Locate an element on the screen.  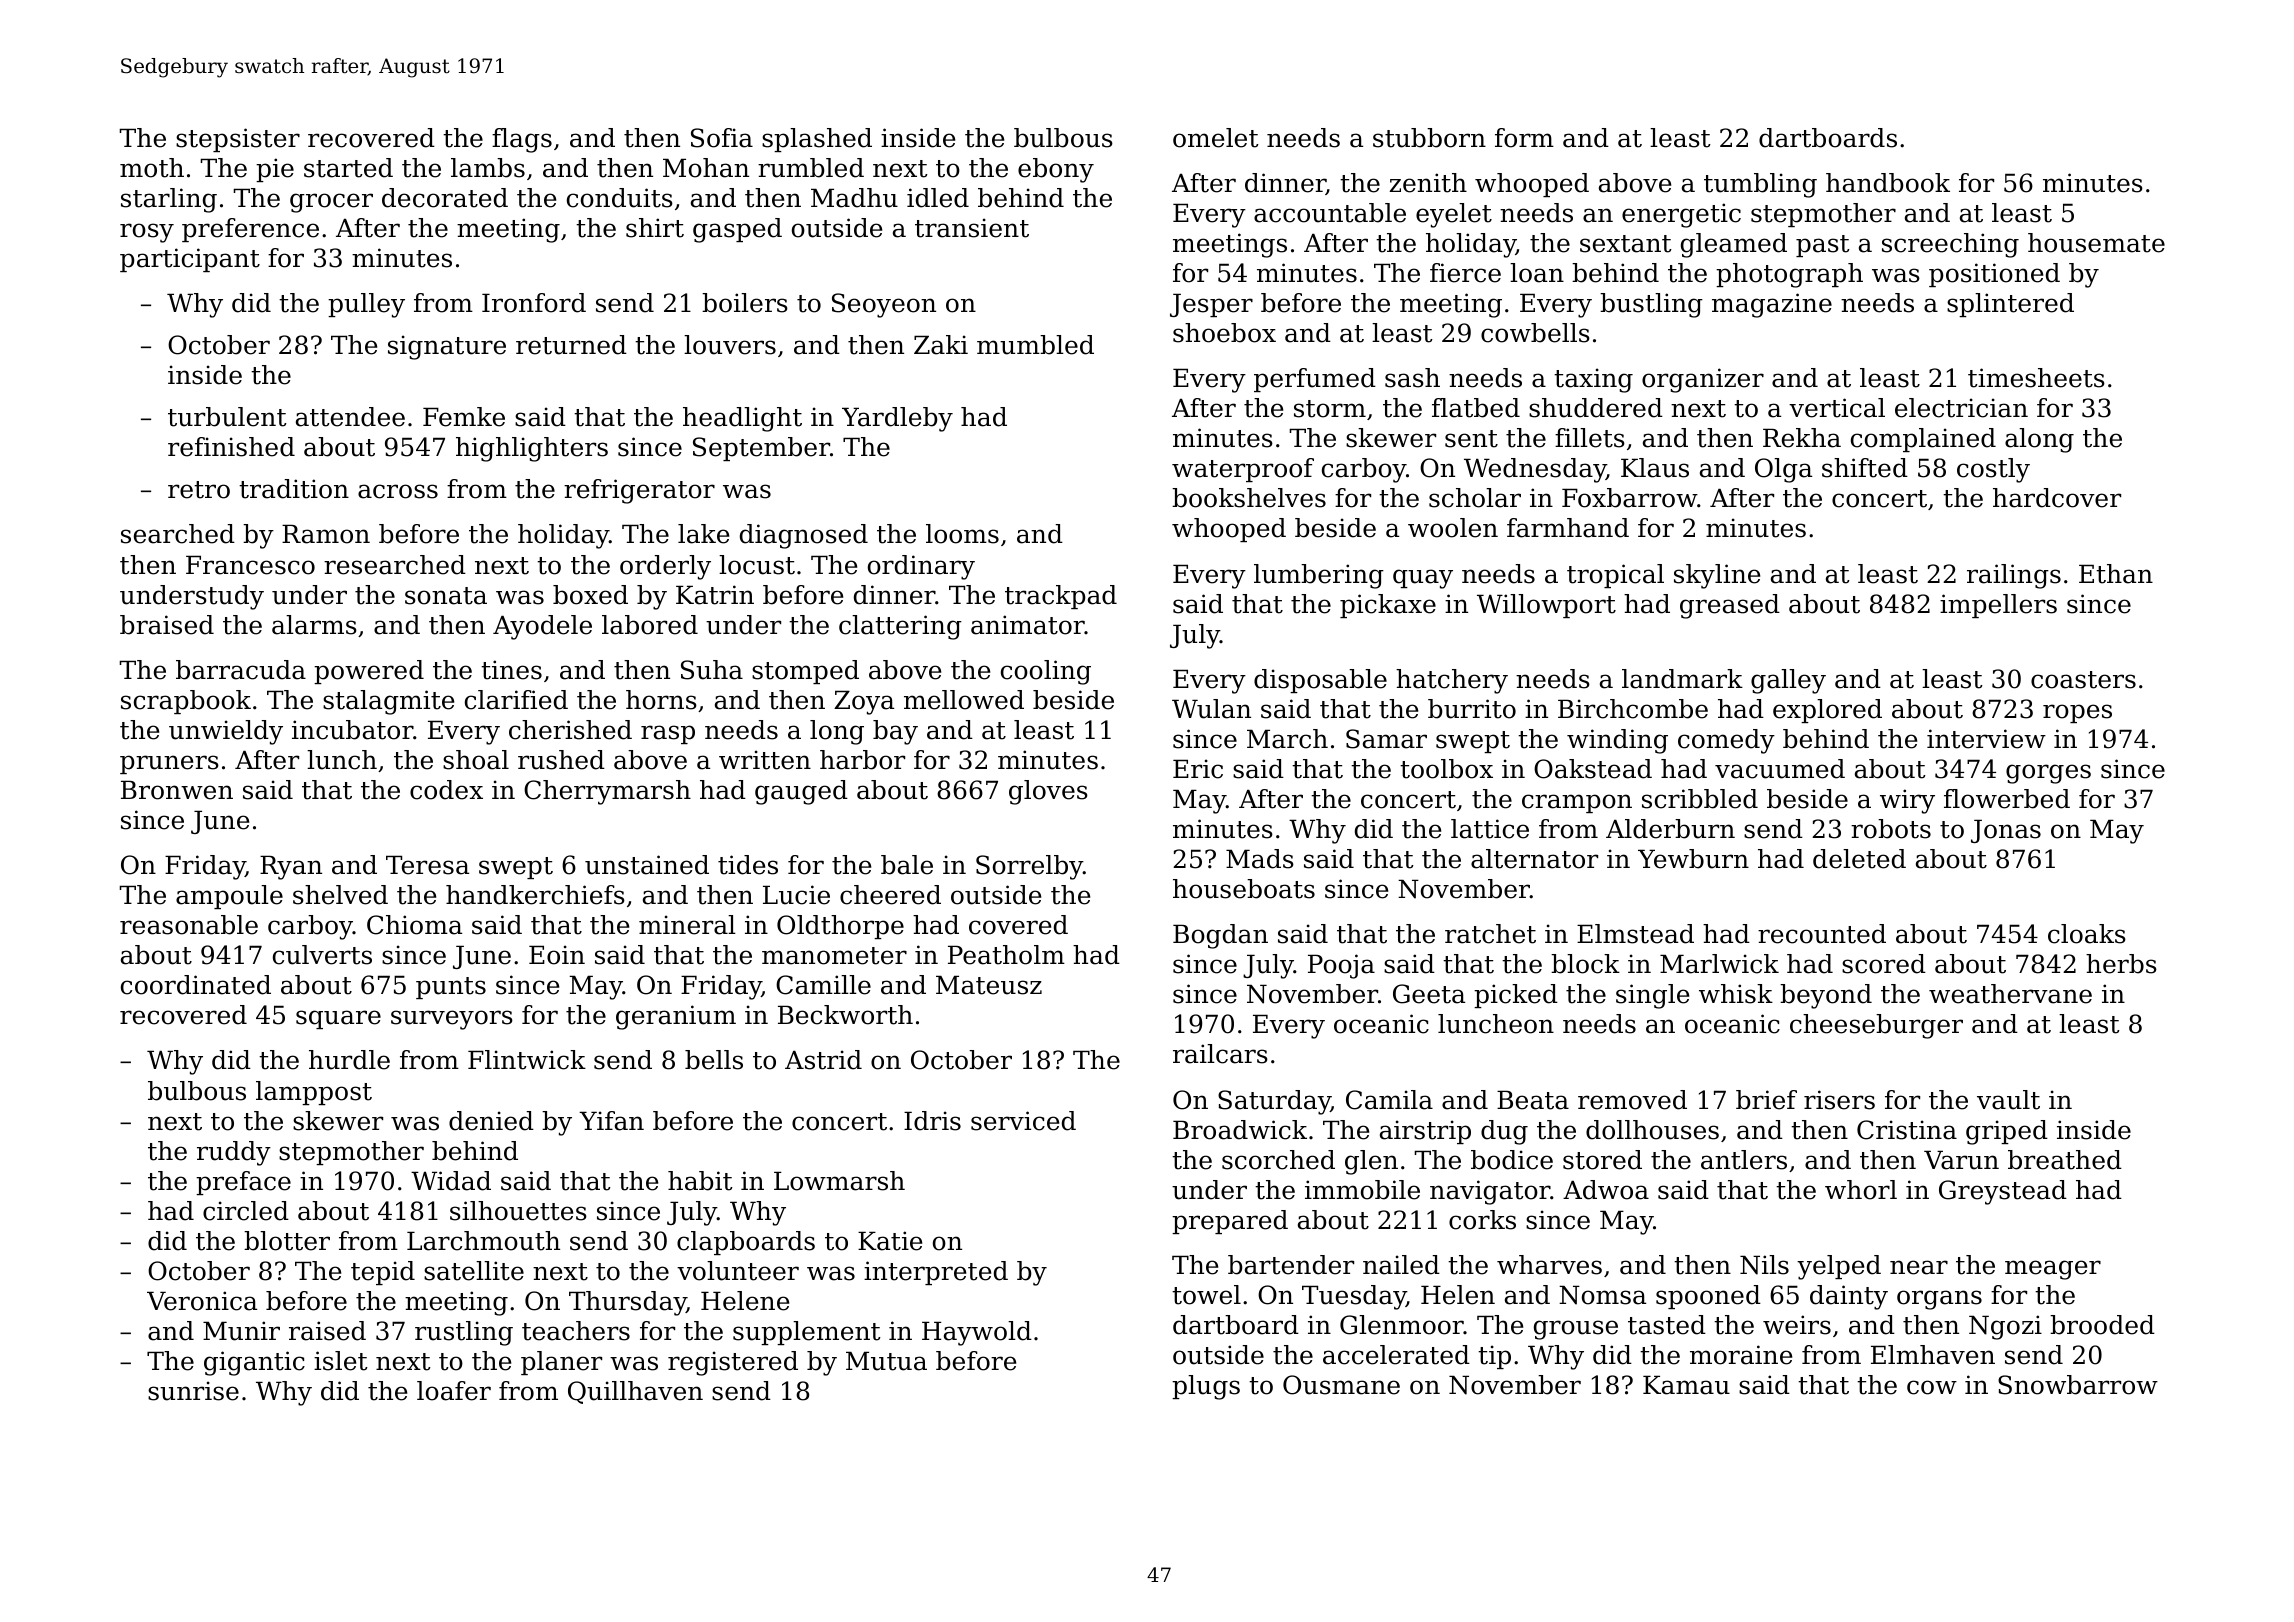
recounted is located at coordinates (1822, 934).
